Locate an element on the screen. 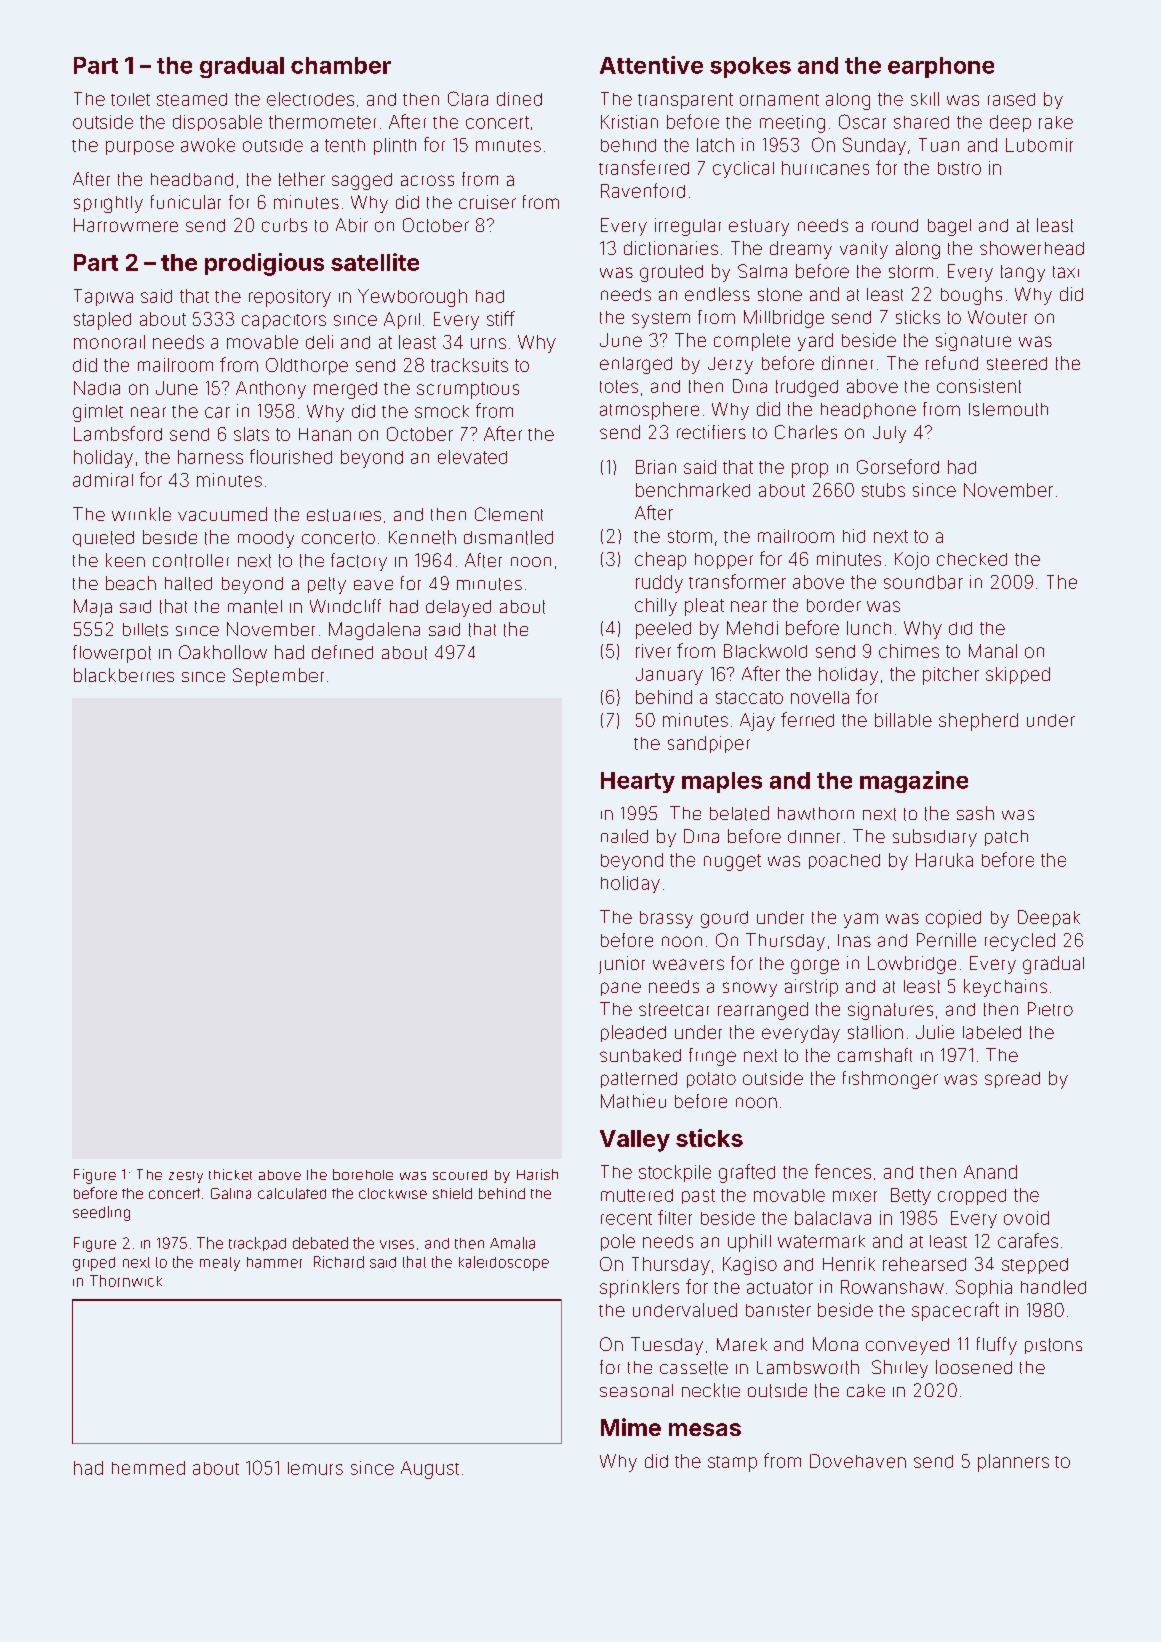 The image size is (1161, 1642). stiff is located at coordinates (501, 318).
